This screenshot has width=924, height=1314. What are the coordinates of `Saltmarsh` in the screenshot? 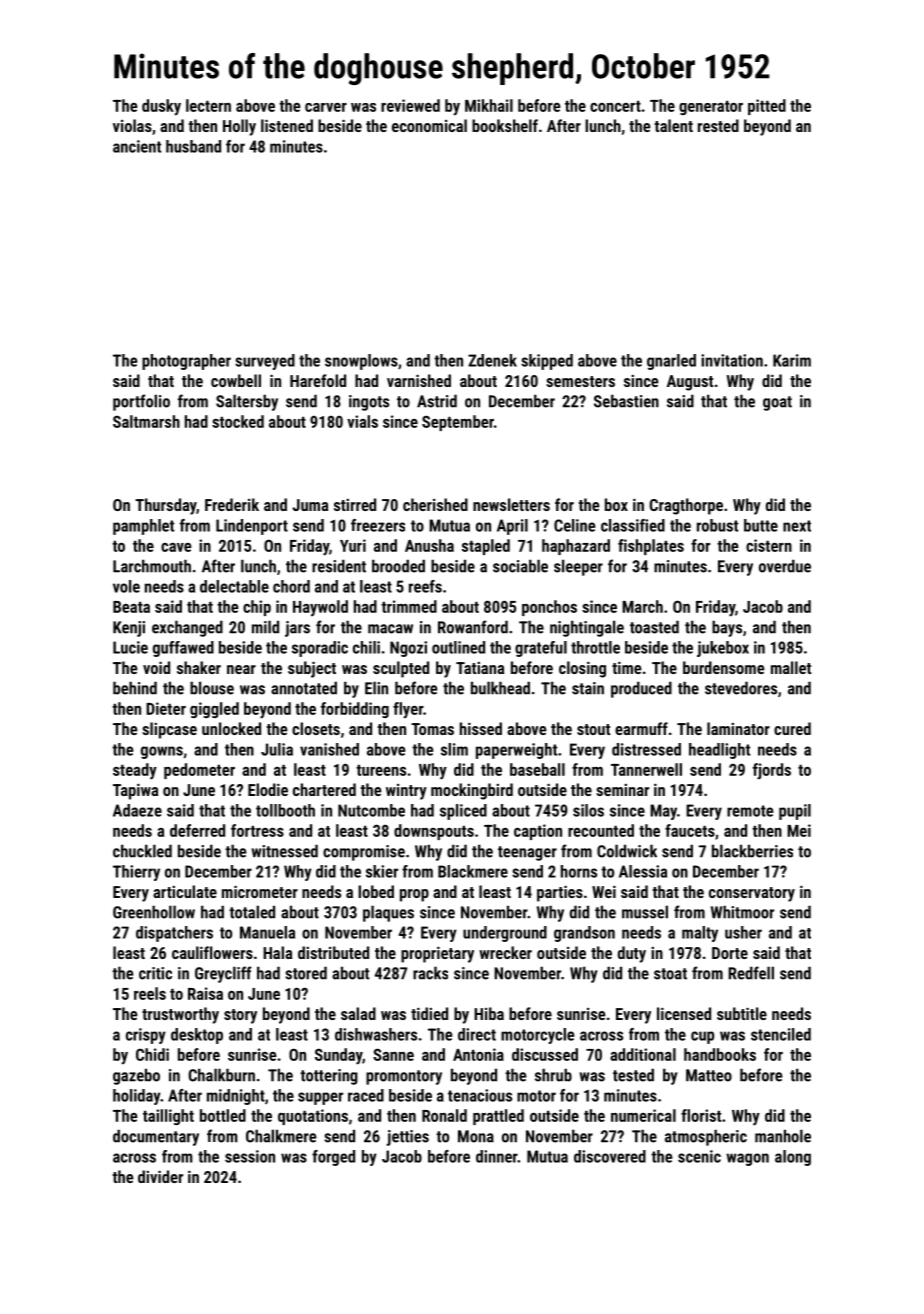 It's located at (146, 421).
